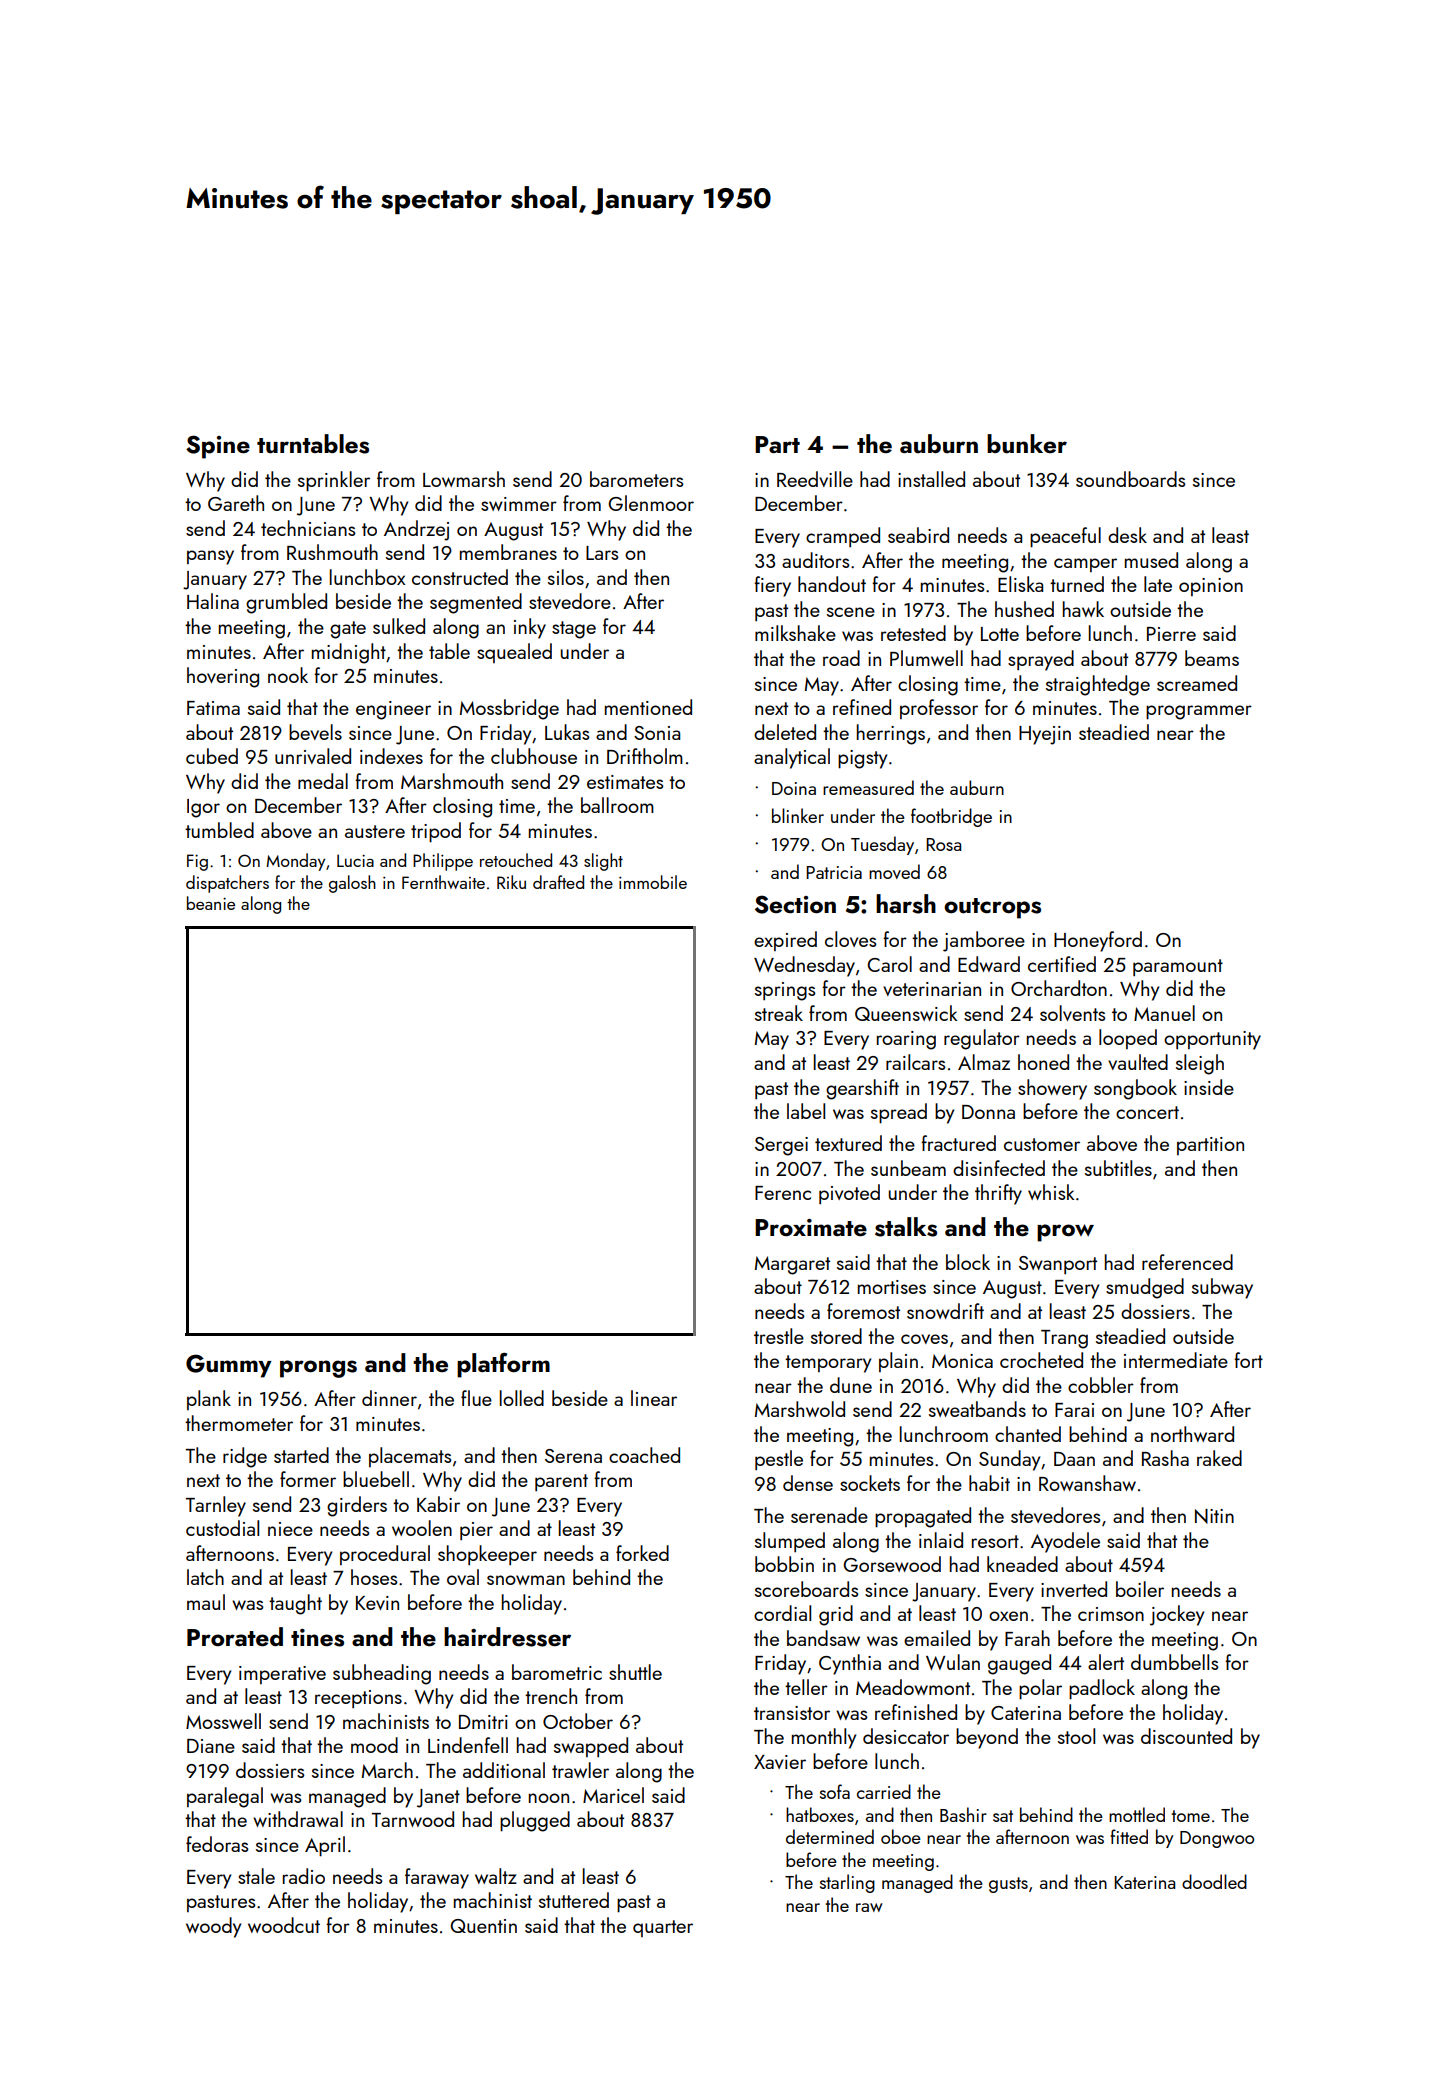 The height and width of the page is (2100, 1450). I want to click on showery, so click(1052, 1089).
